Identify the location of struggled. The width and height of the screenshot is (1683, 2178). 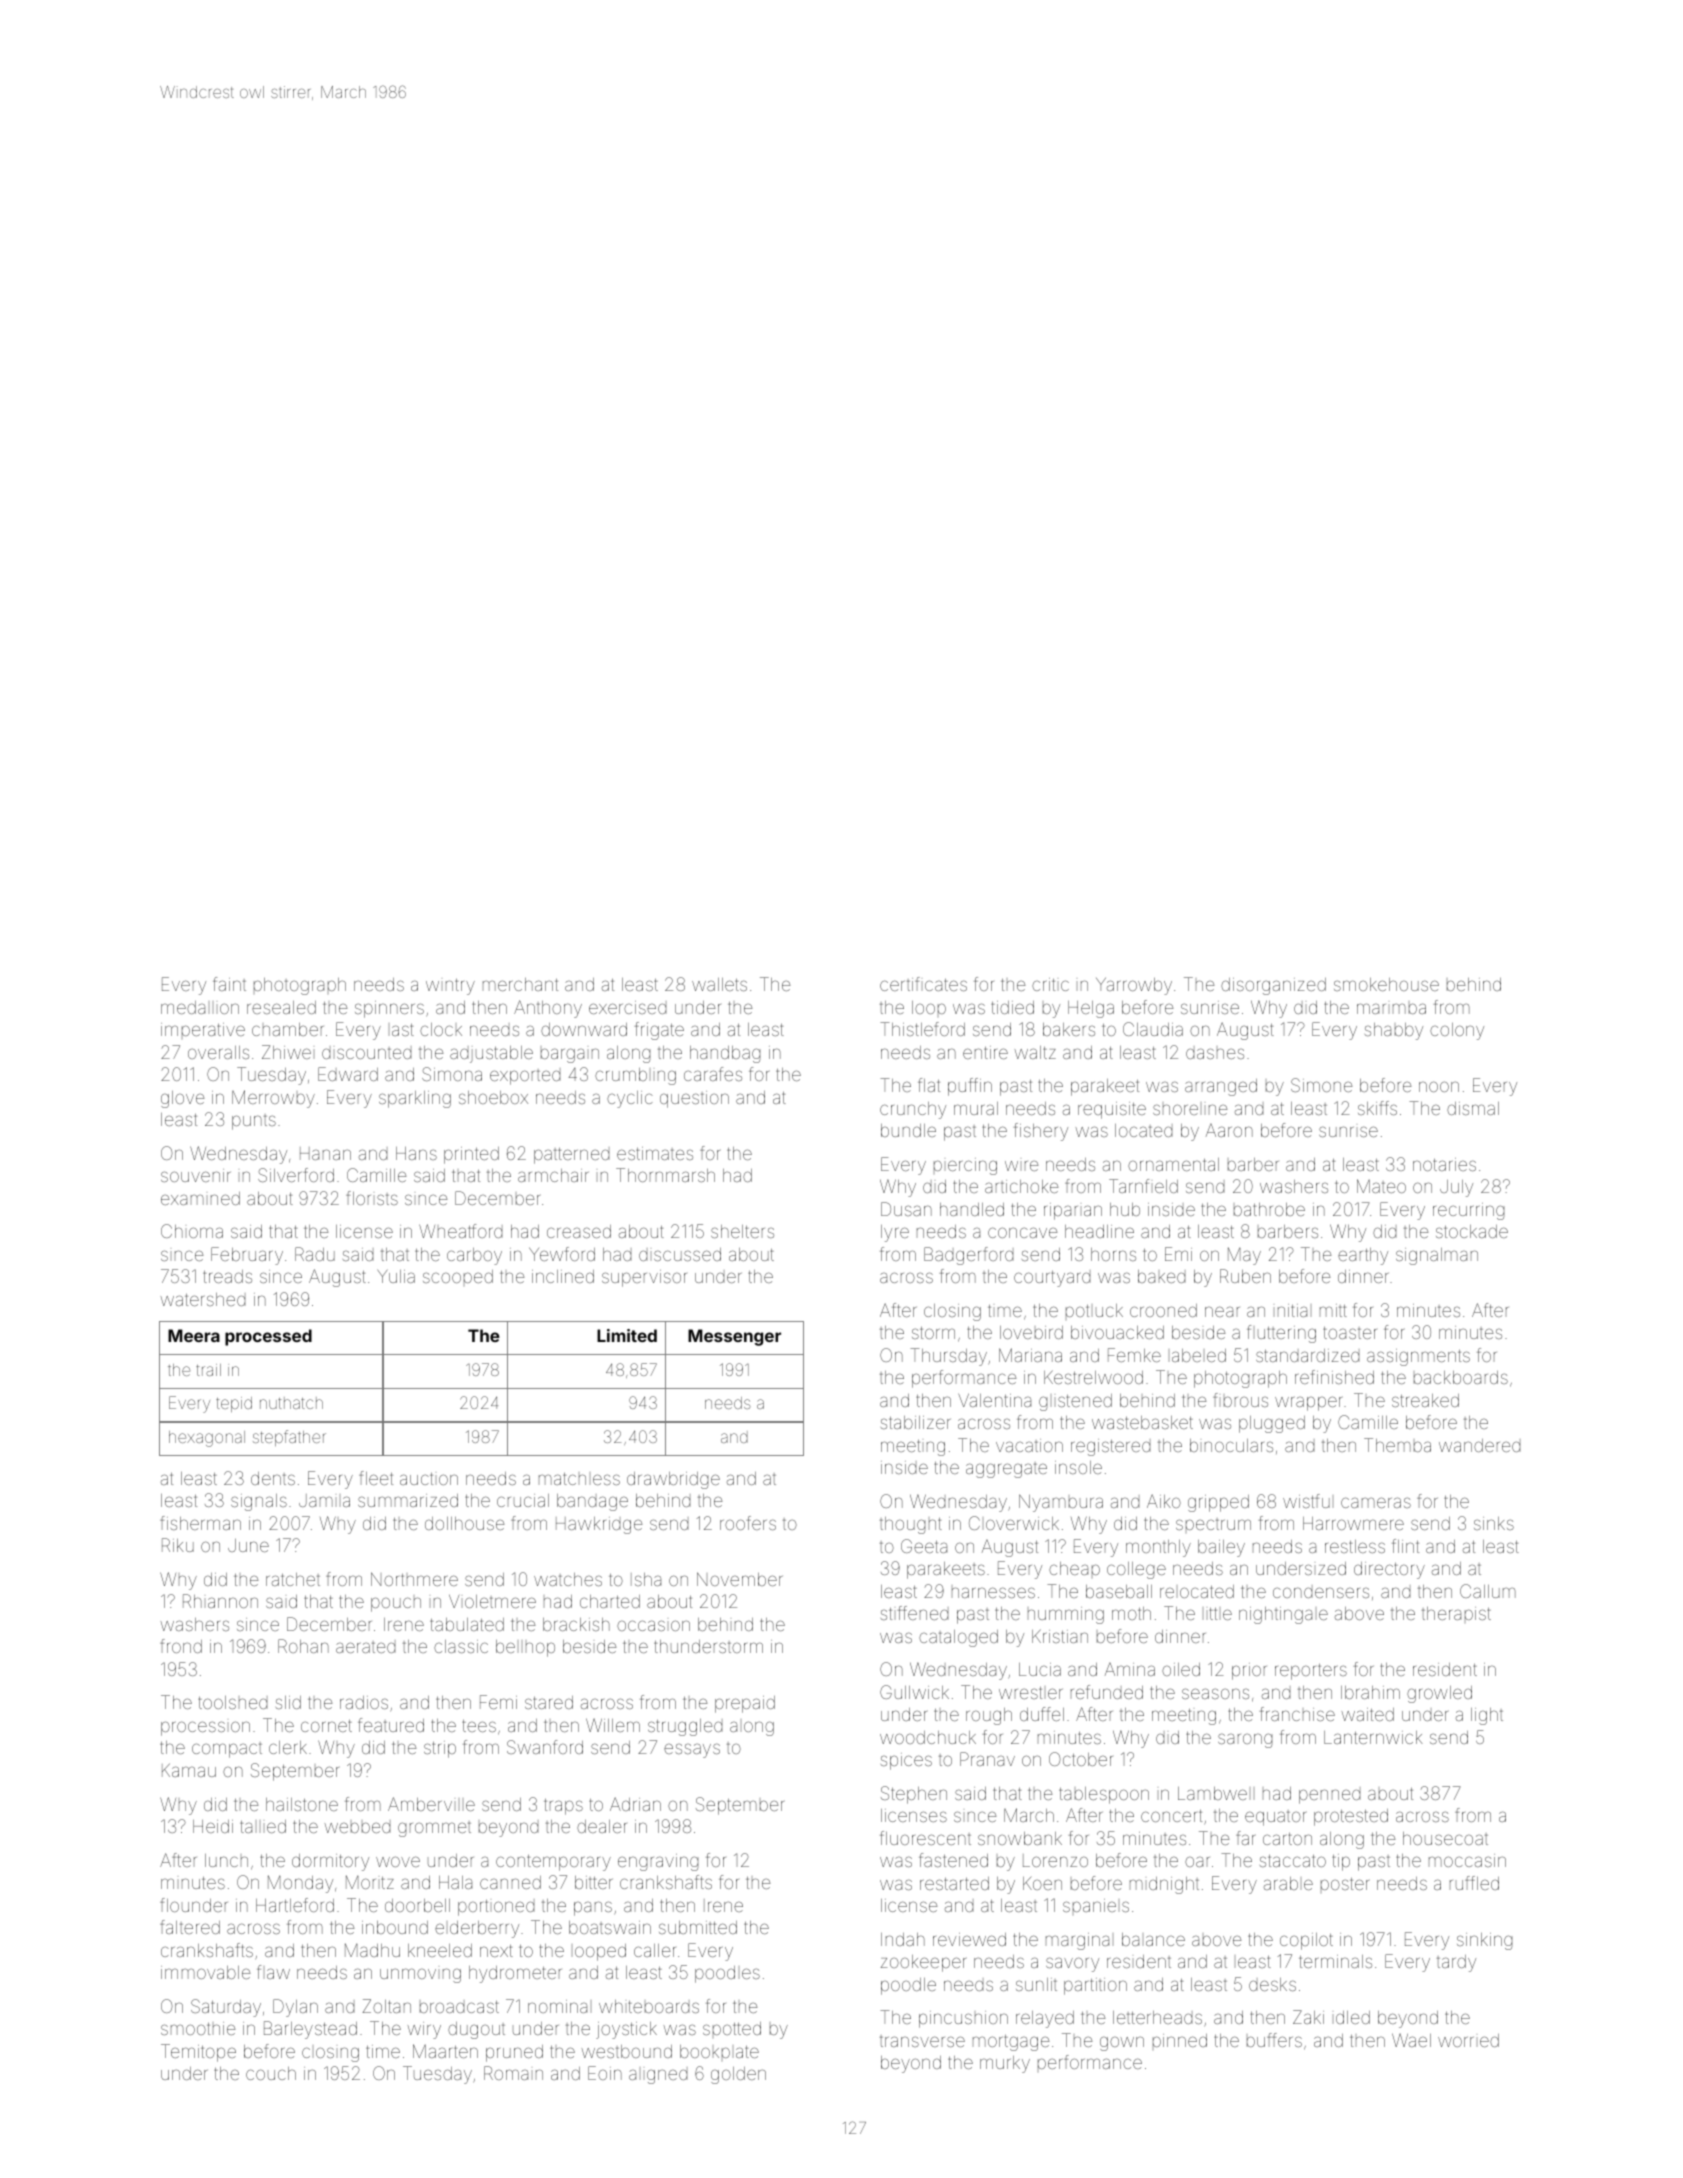
(685, 1727).
